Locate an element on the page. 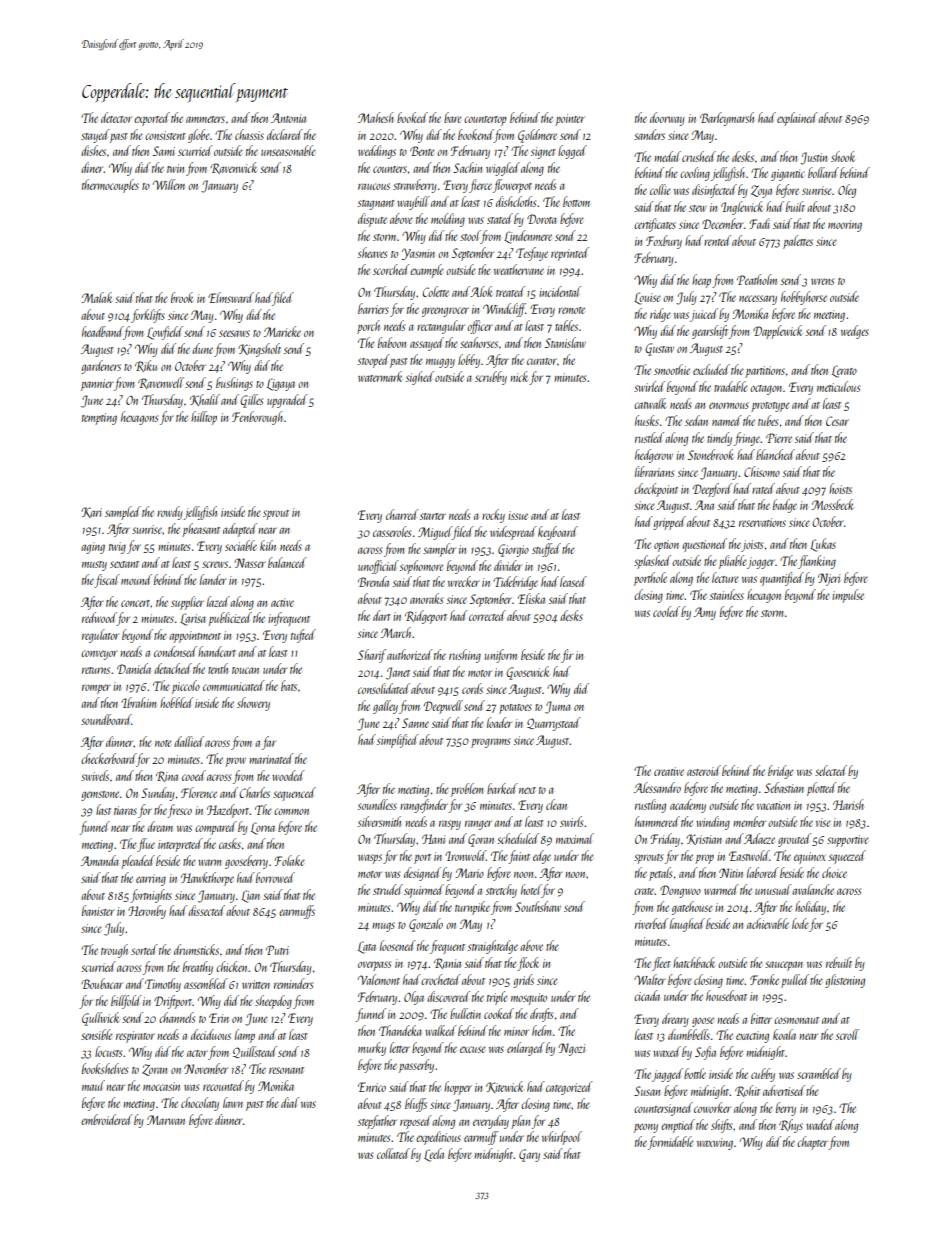  globe is located at coordinates (199, 136).
